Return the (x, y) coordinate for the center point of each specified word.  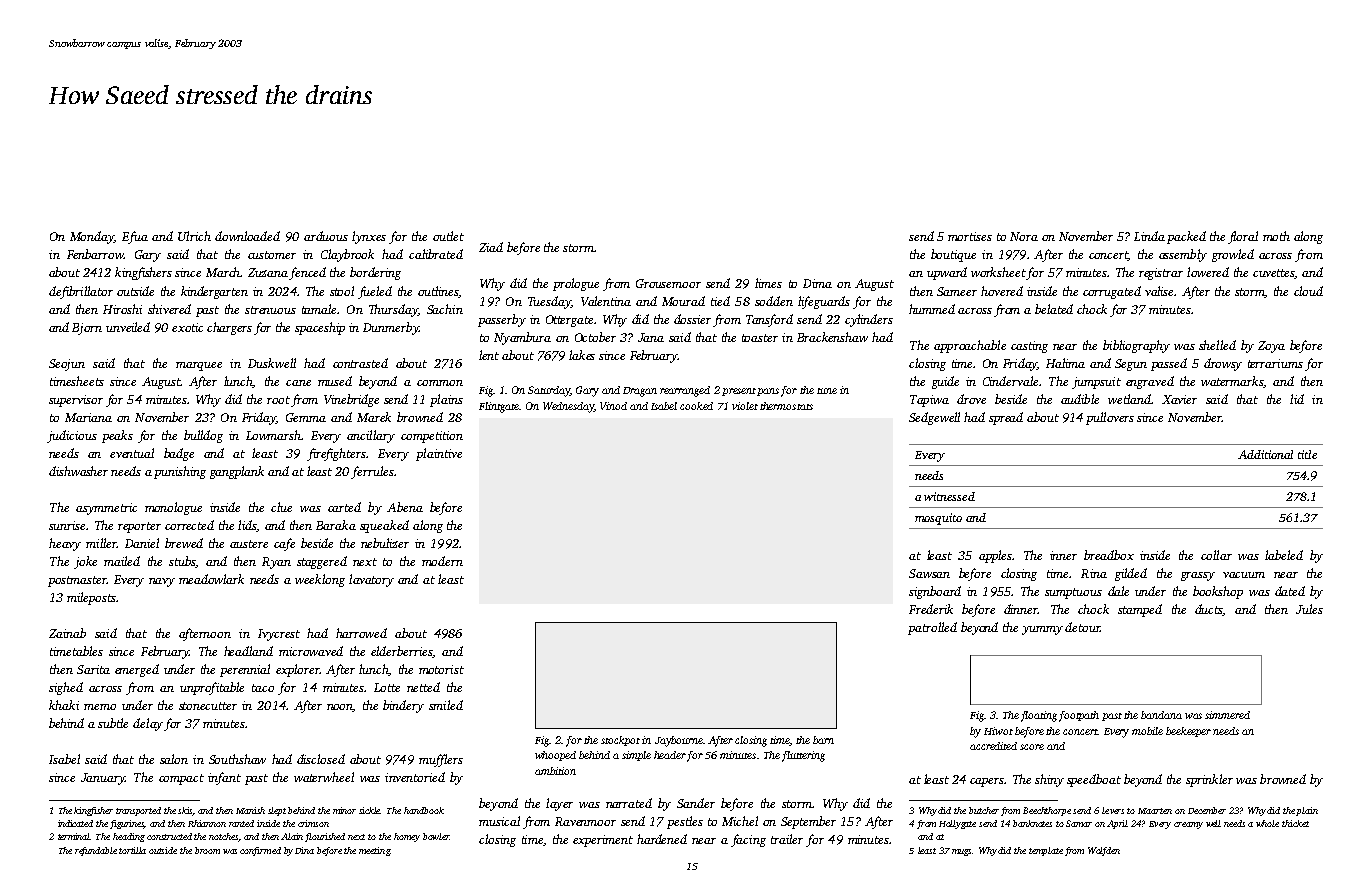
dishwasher (78, 471)
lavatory (371, 580)
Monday (92, 237)
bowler (436, 836)
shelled (1217, 345)
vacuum (1244, 575)
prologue (576, 284)
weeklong (320, 580)
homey (407, 837)
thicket (1295, 823)
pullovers (1110, 418)
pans (768, 392)
